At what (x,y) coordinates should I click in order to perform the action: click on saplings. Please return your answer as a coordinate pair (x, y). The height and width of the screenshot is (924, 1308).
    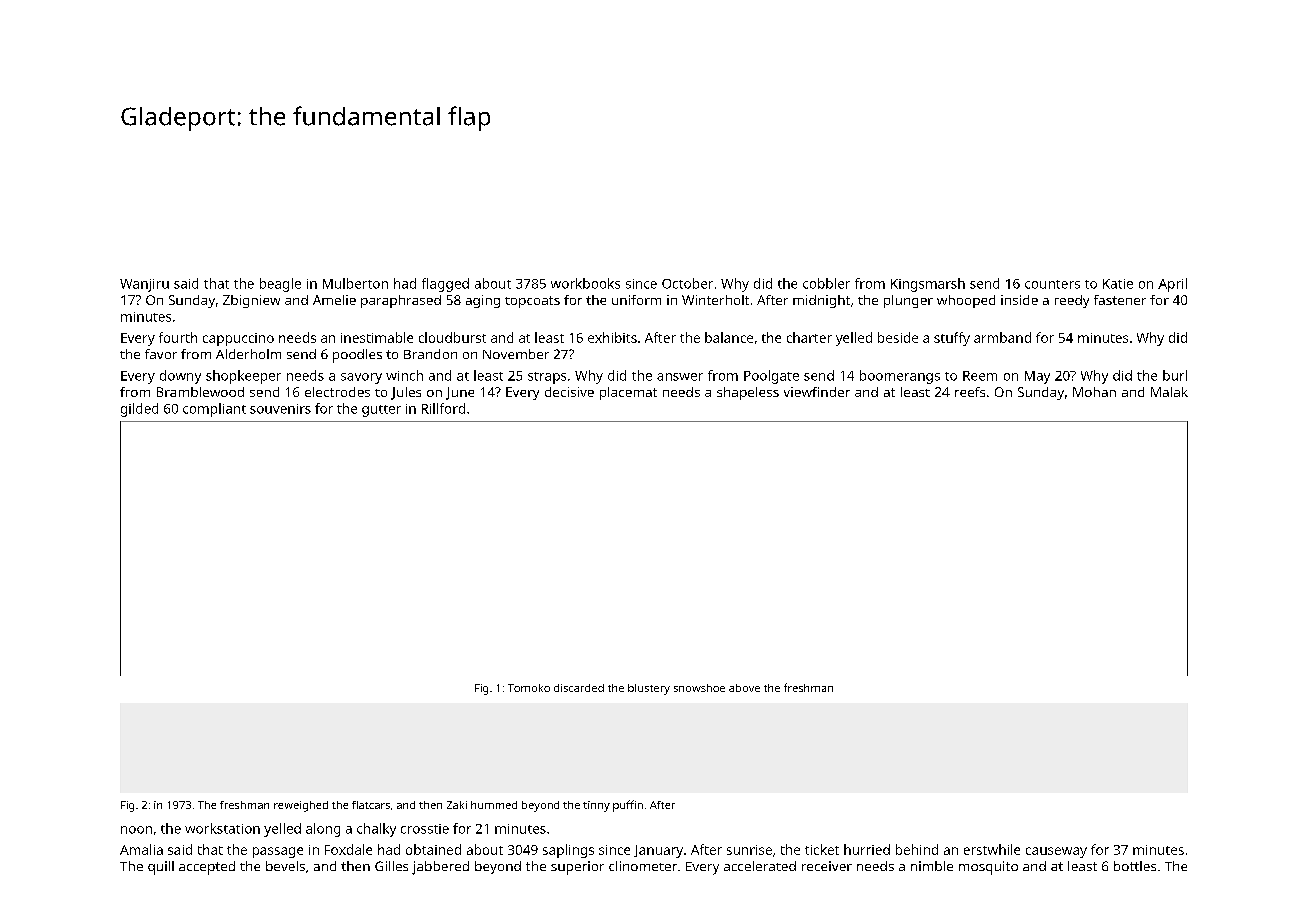
    Looking at the image, I should click on (568, 851).
